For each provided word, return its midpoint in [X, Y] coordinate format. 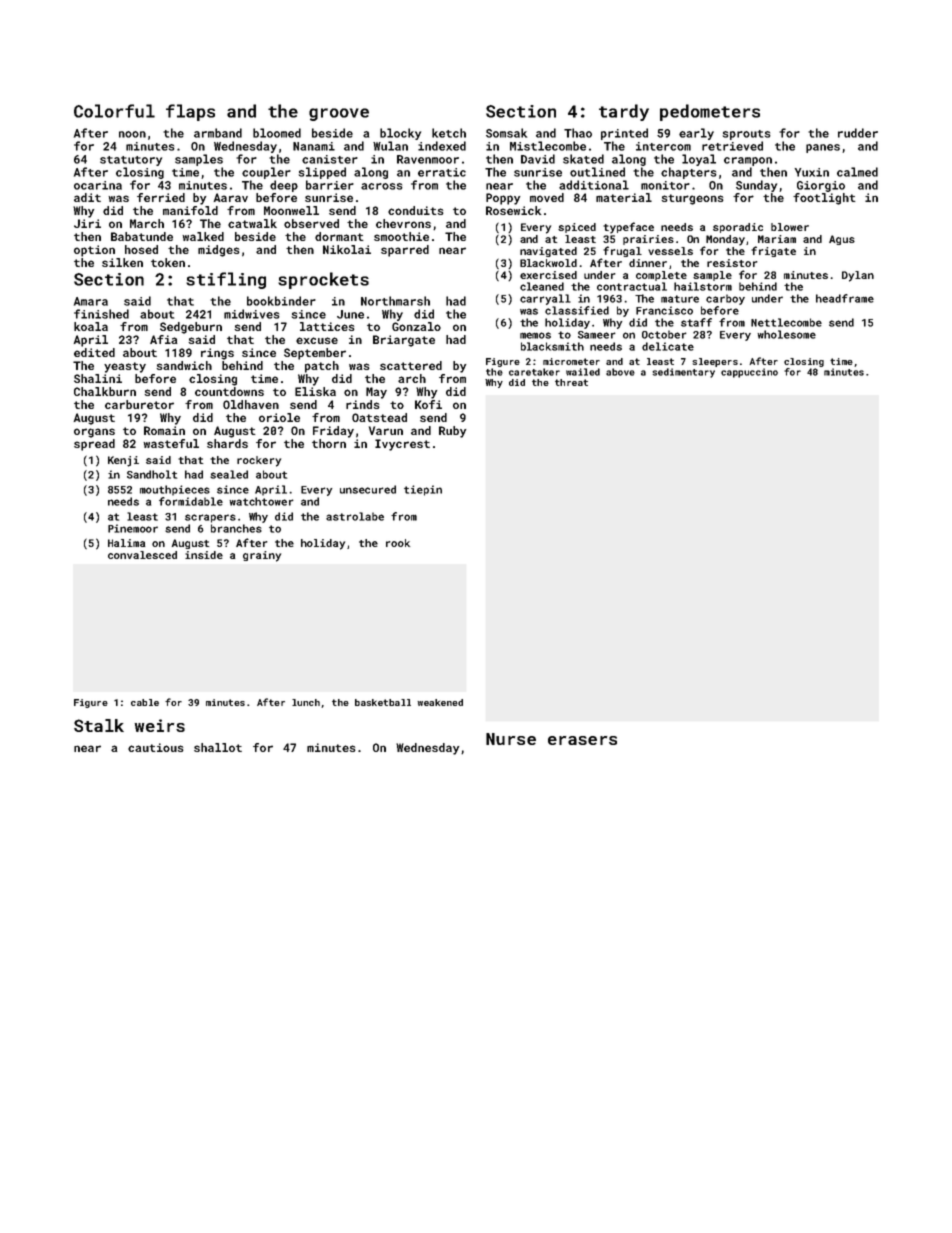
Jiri [87, 223]
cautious [156, 747]
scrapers [210, 518]
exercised [548, 275]
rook [398, 543]
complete [661, 276]
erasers [582, 740]
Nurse [511, 739]
